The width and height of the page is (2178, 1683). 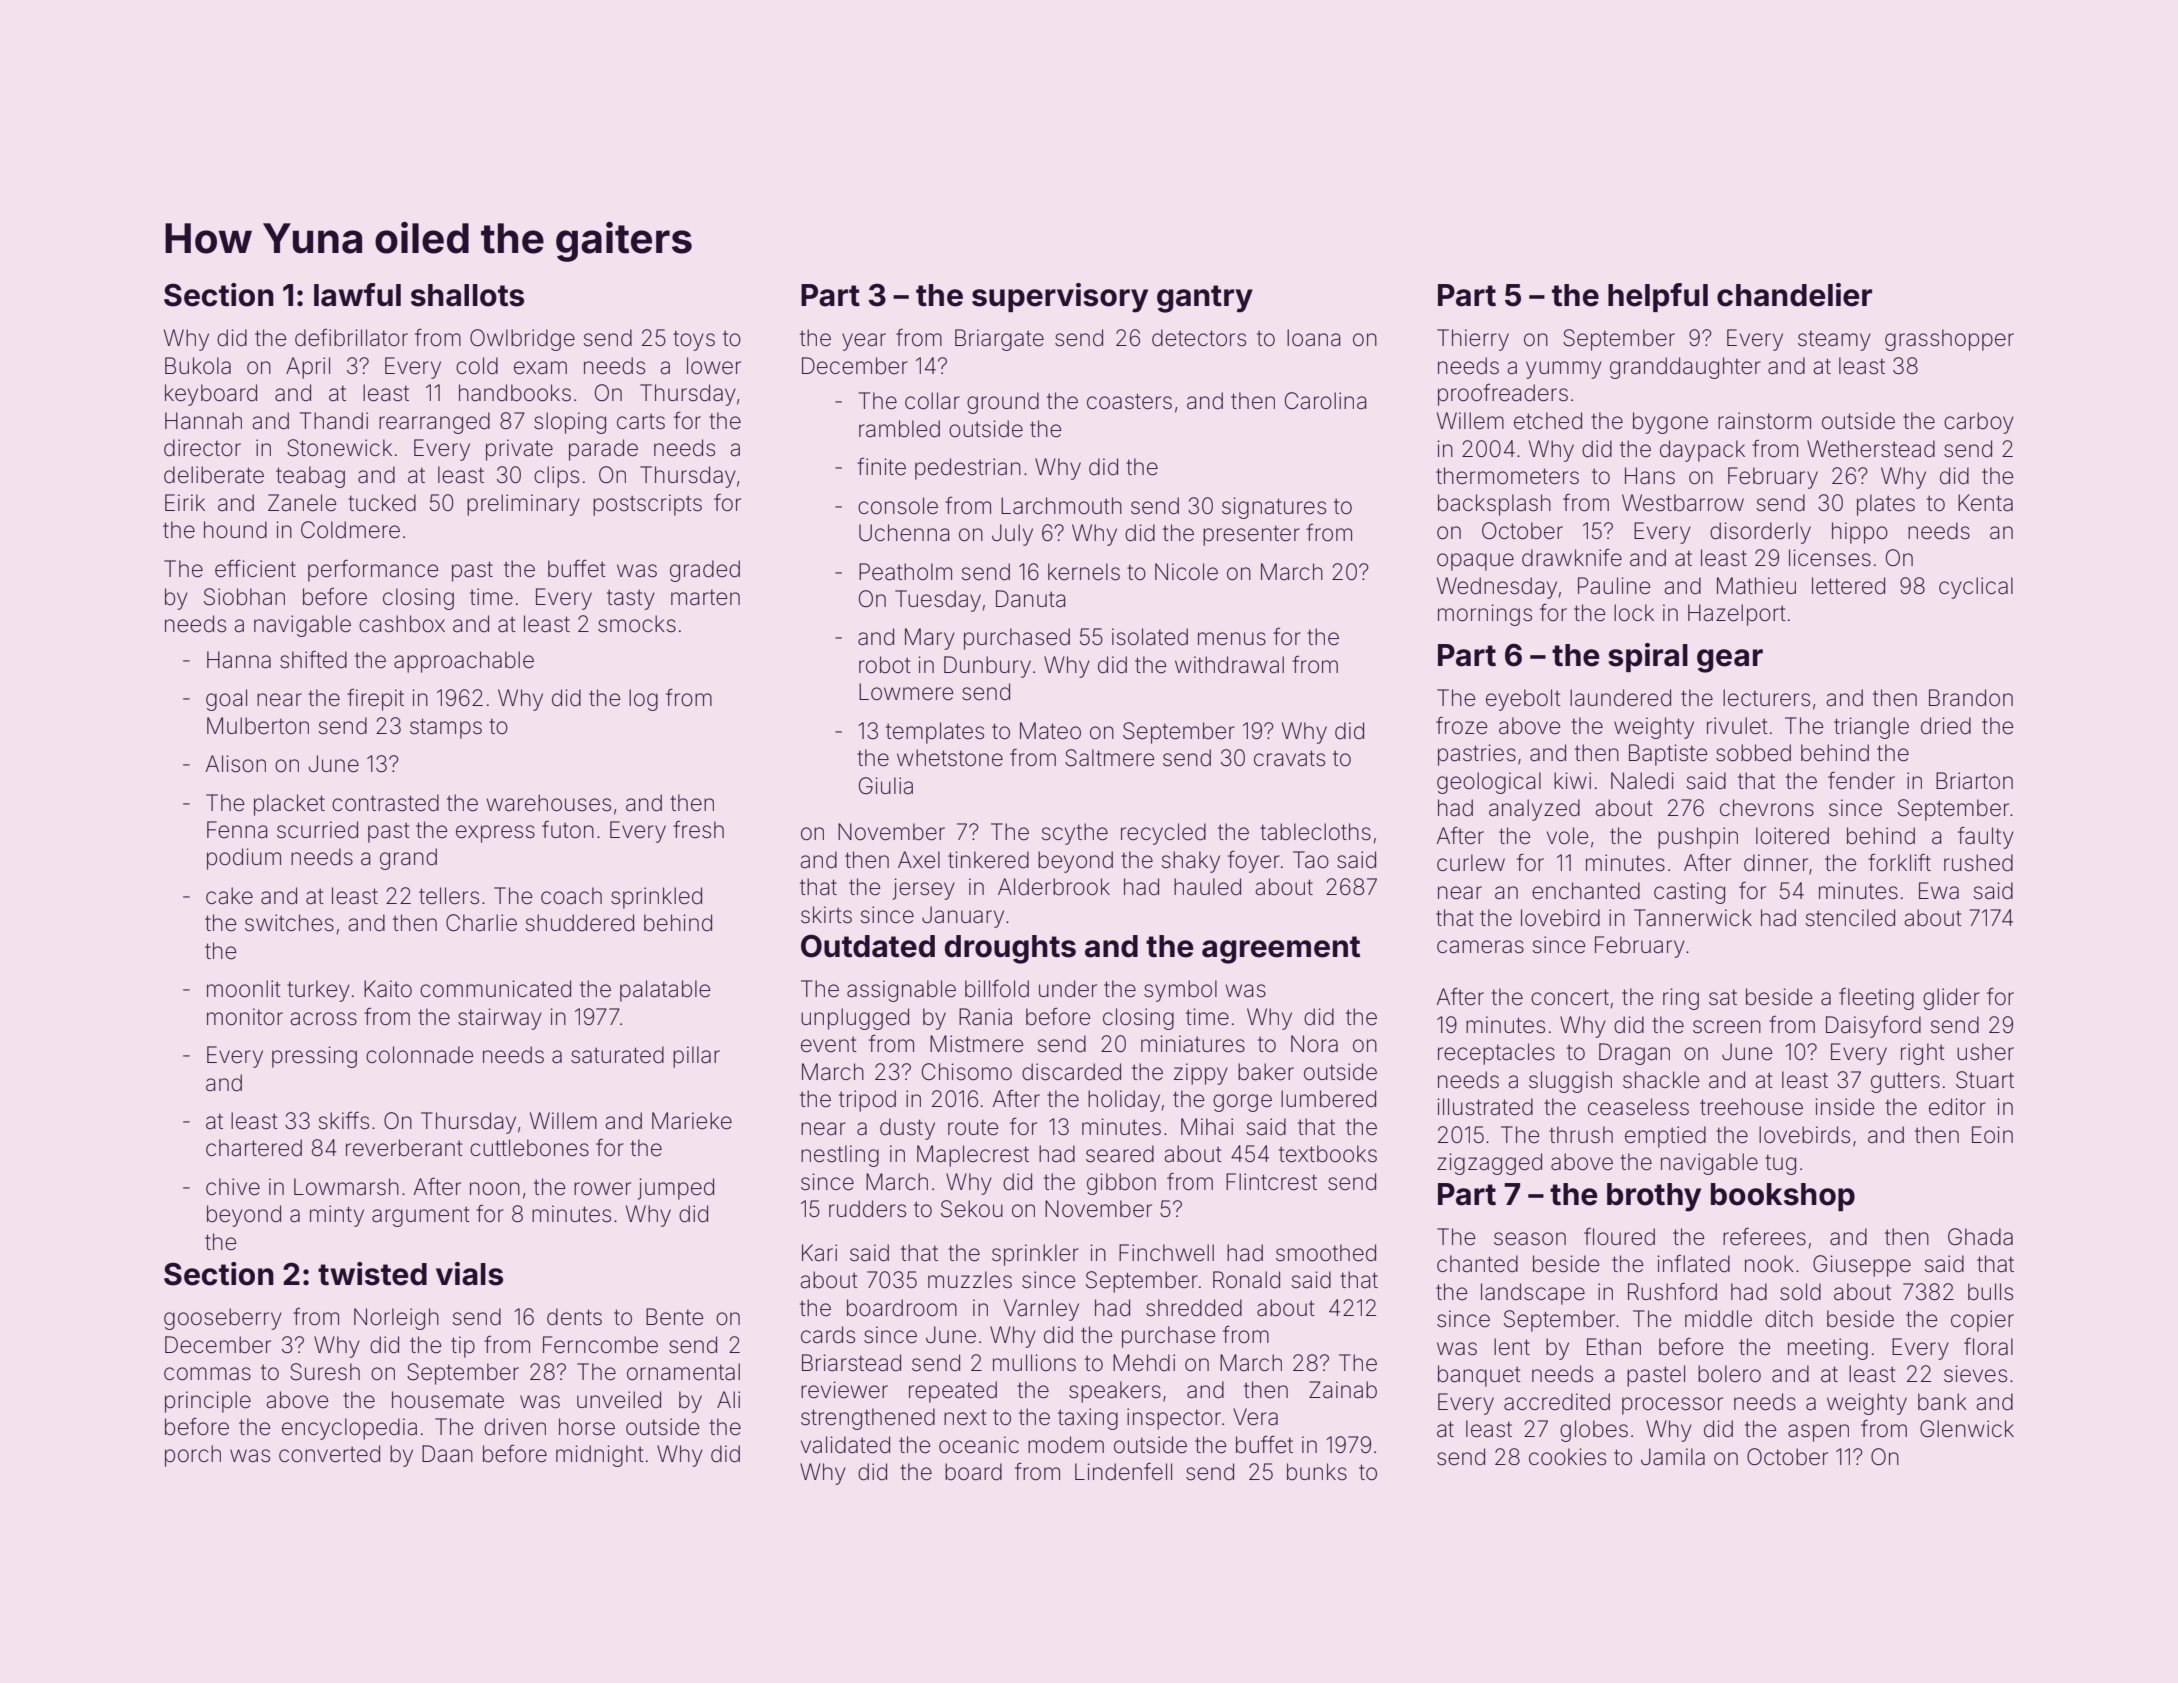 I want to click on supervisory, so click(x=1060, y=298).
